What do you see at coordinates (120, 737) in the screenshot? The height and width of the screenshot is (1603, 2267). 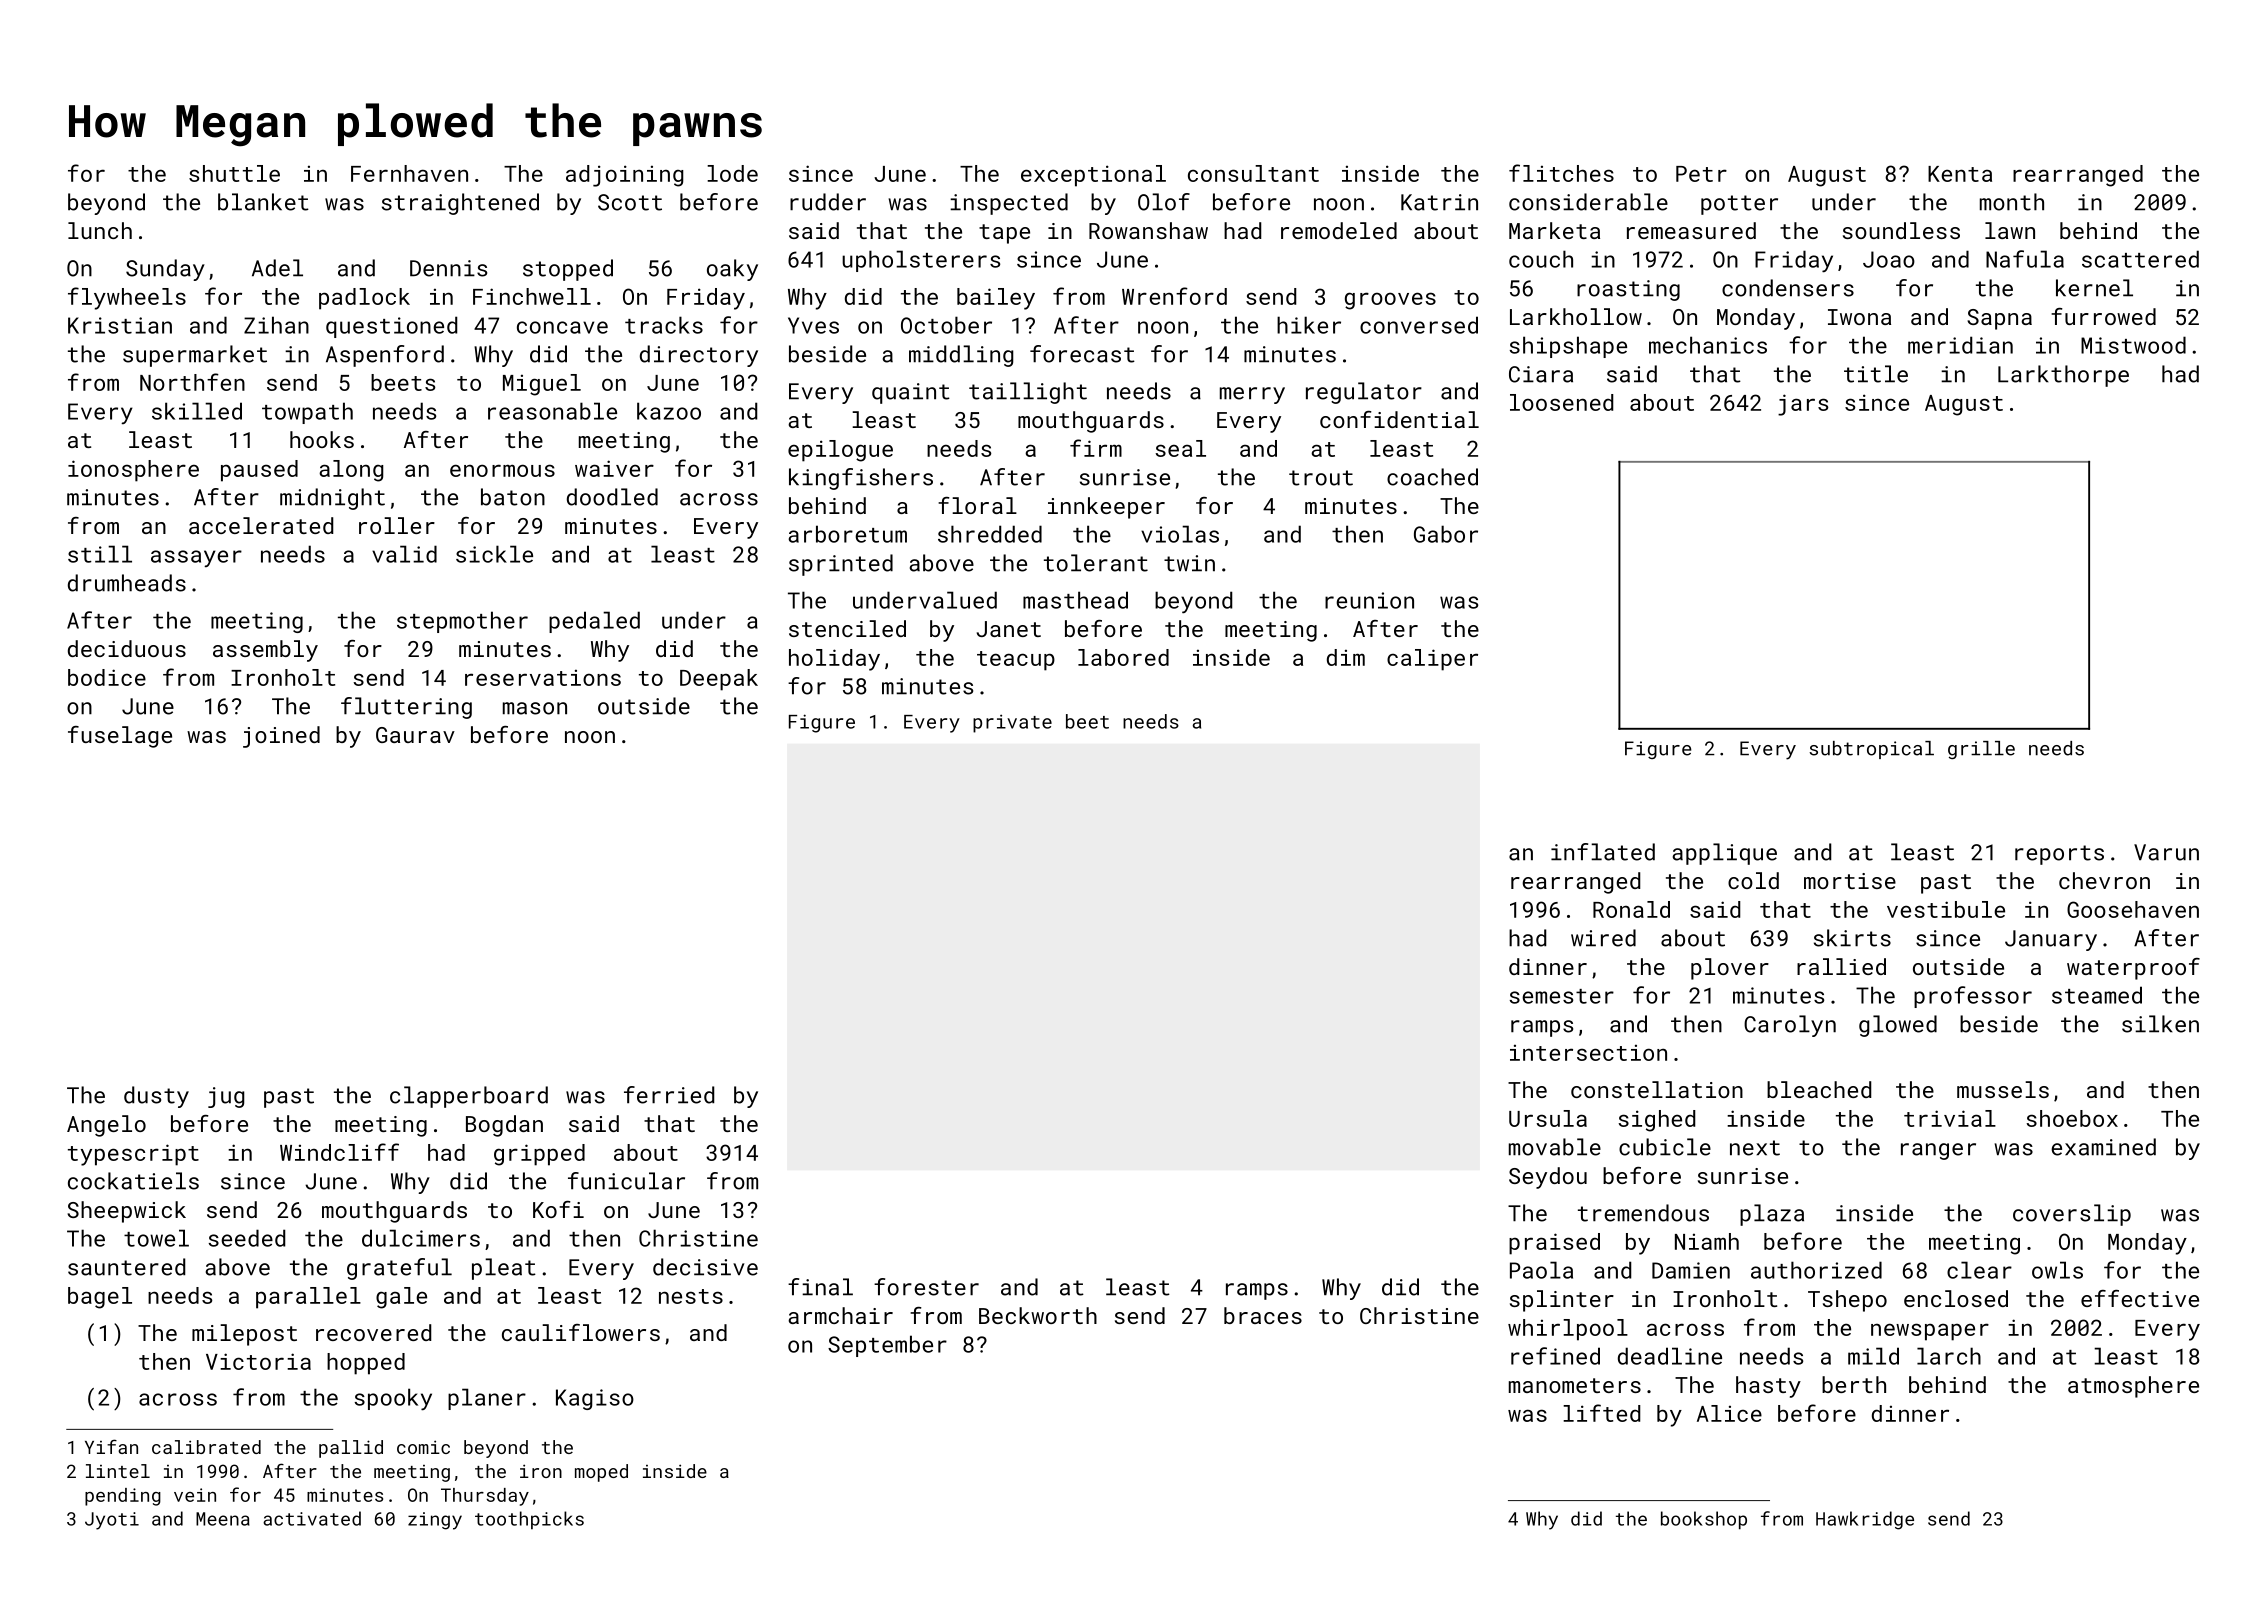 I see `fuselage` at bounding box center [120, 737].
